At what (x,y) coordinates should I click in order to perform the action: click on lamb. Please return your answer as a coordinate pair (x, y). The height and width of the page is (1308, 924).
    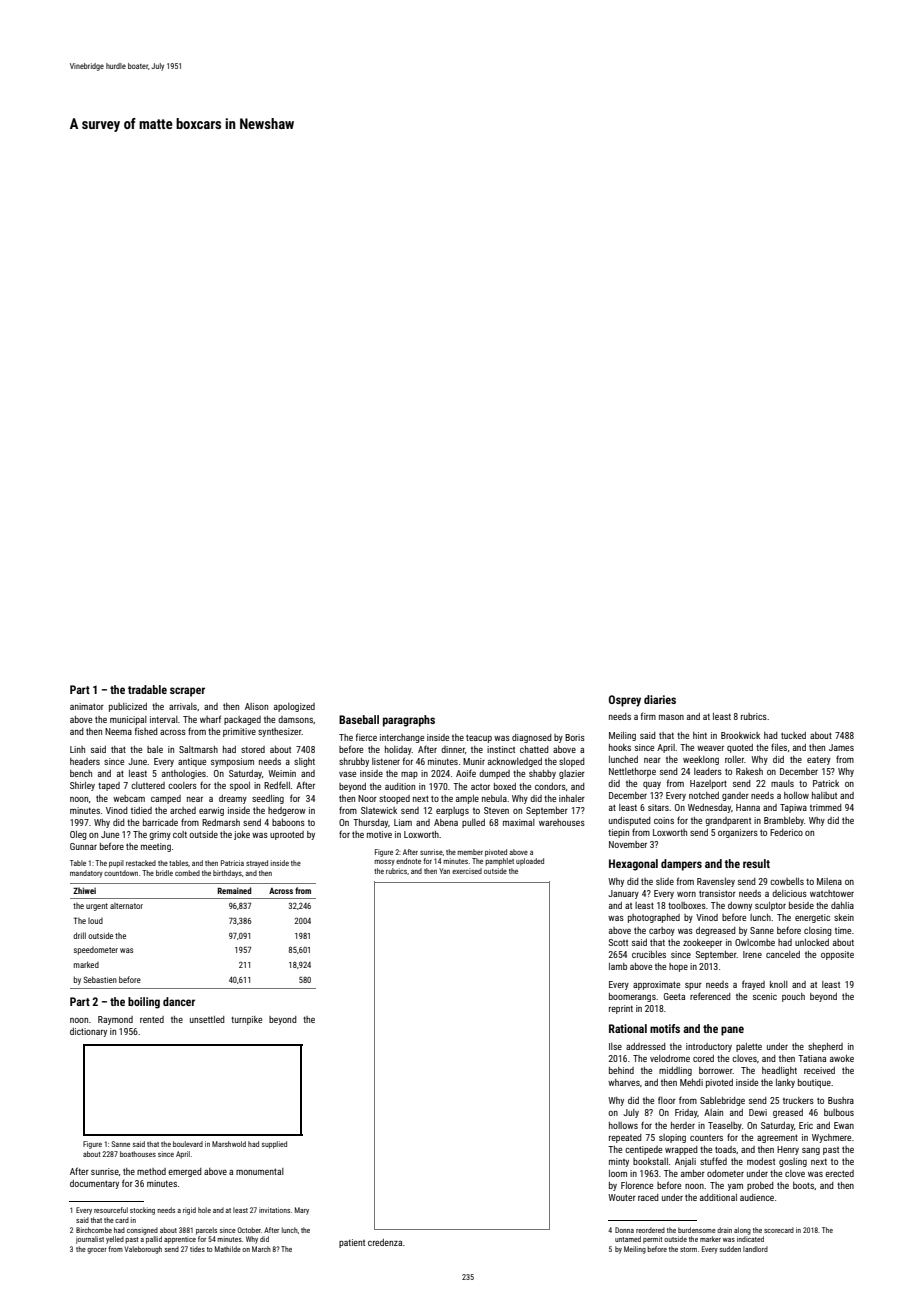
    Looking at the image, I should click on (618, 966).
